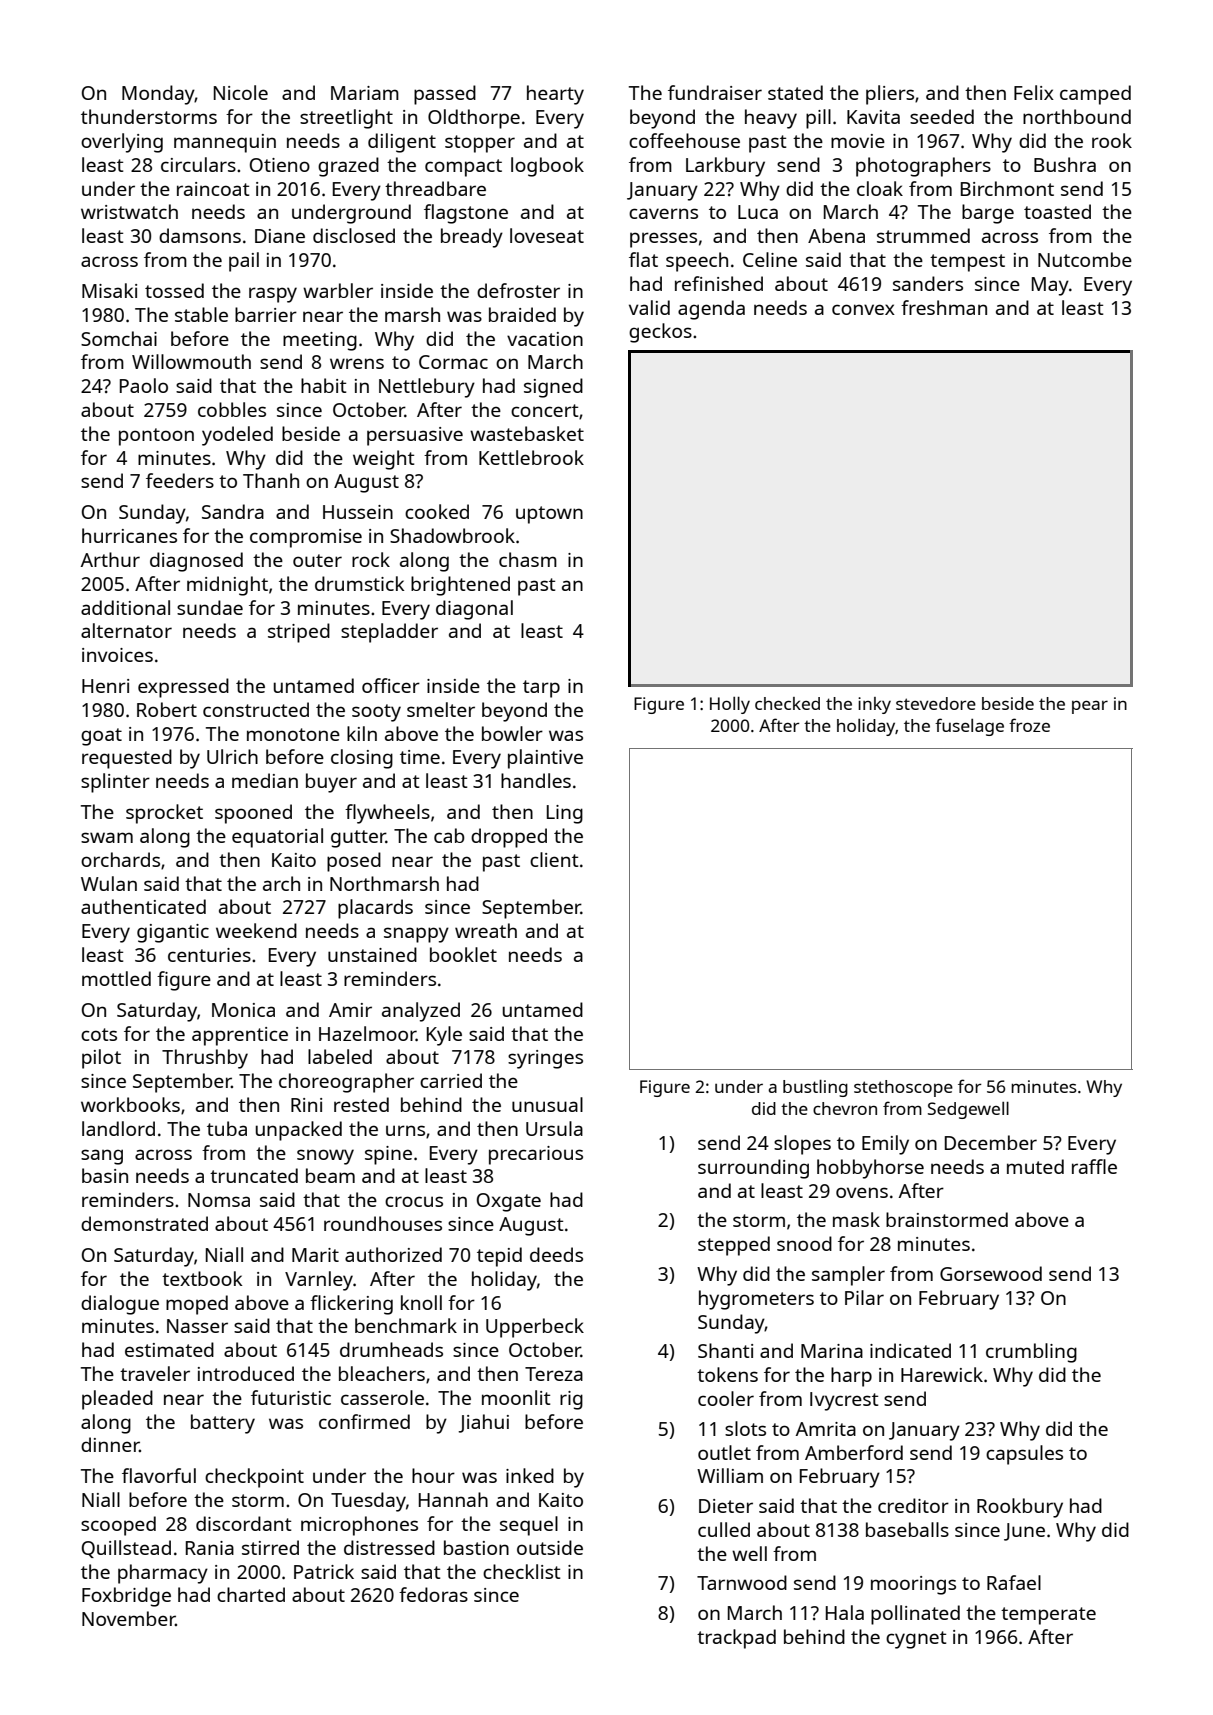 The width and height of the page is (1213, 1715). Describe the element at coordinates (251, 1594) in the page. I see `charted` at that location.
